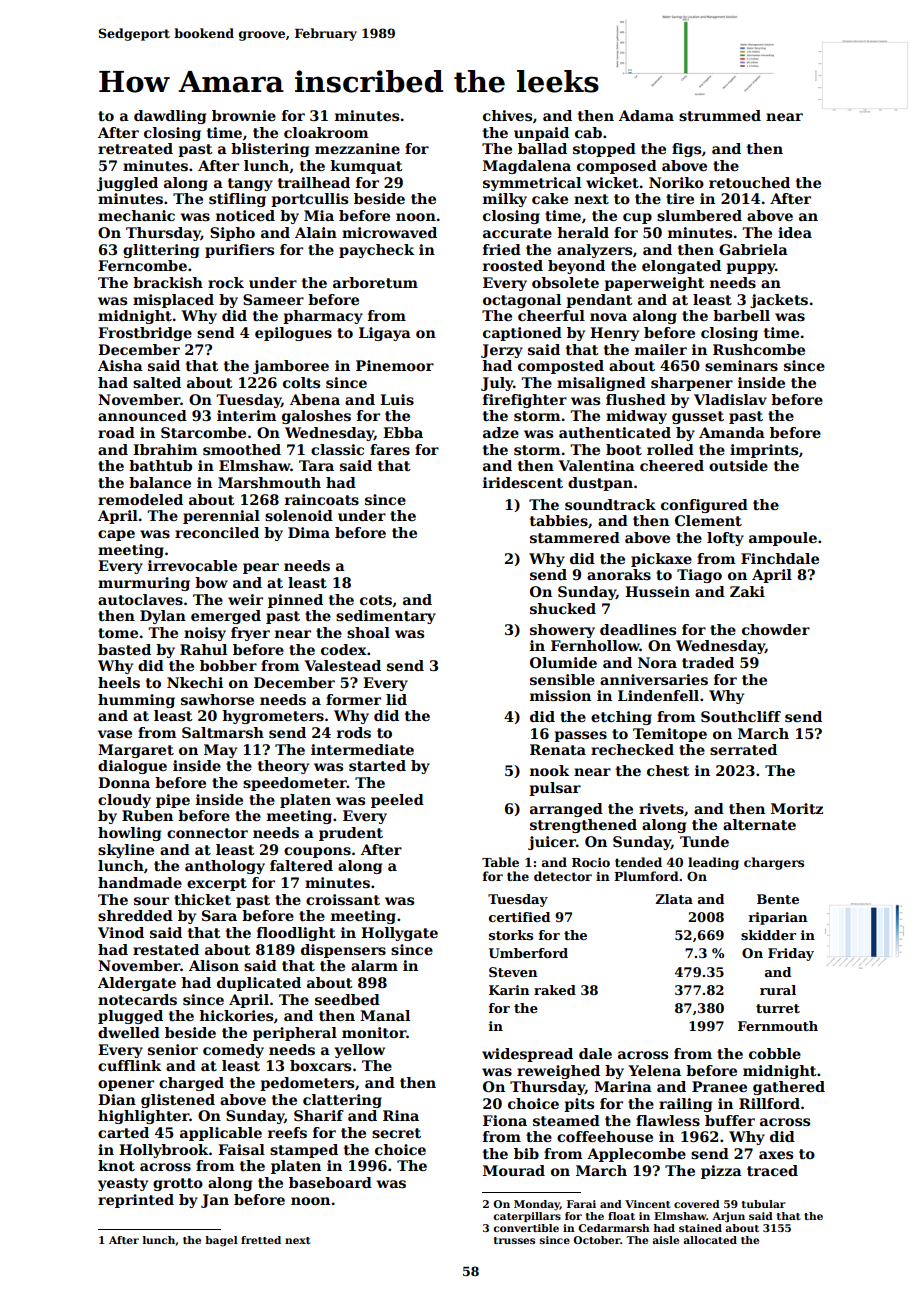 This screenshot has height=1308, width=924. What do you see at coordinates (661, 560) in the screenshot?
I see `pickaxe` at bounding box center [661, 560].
